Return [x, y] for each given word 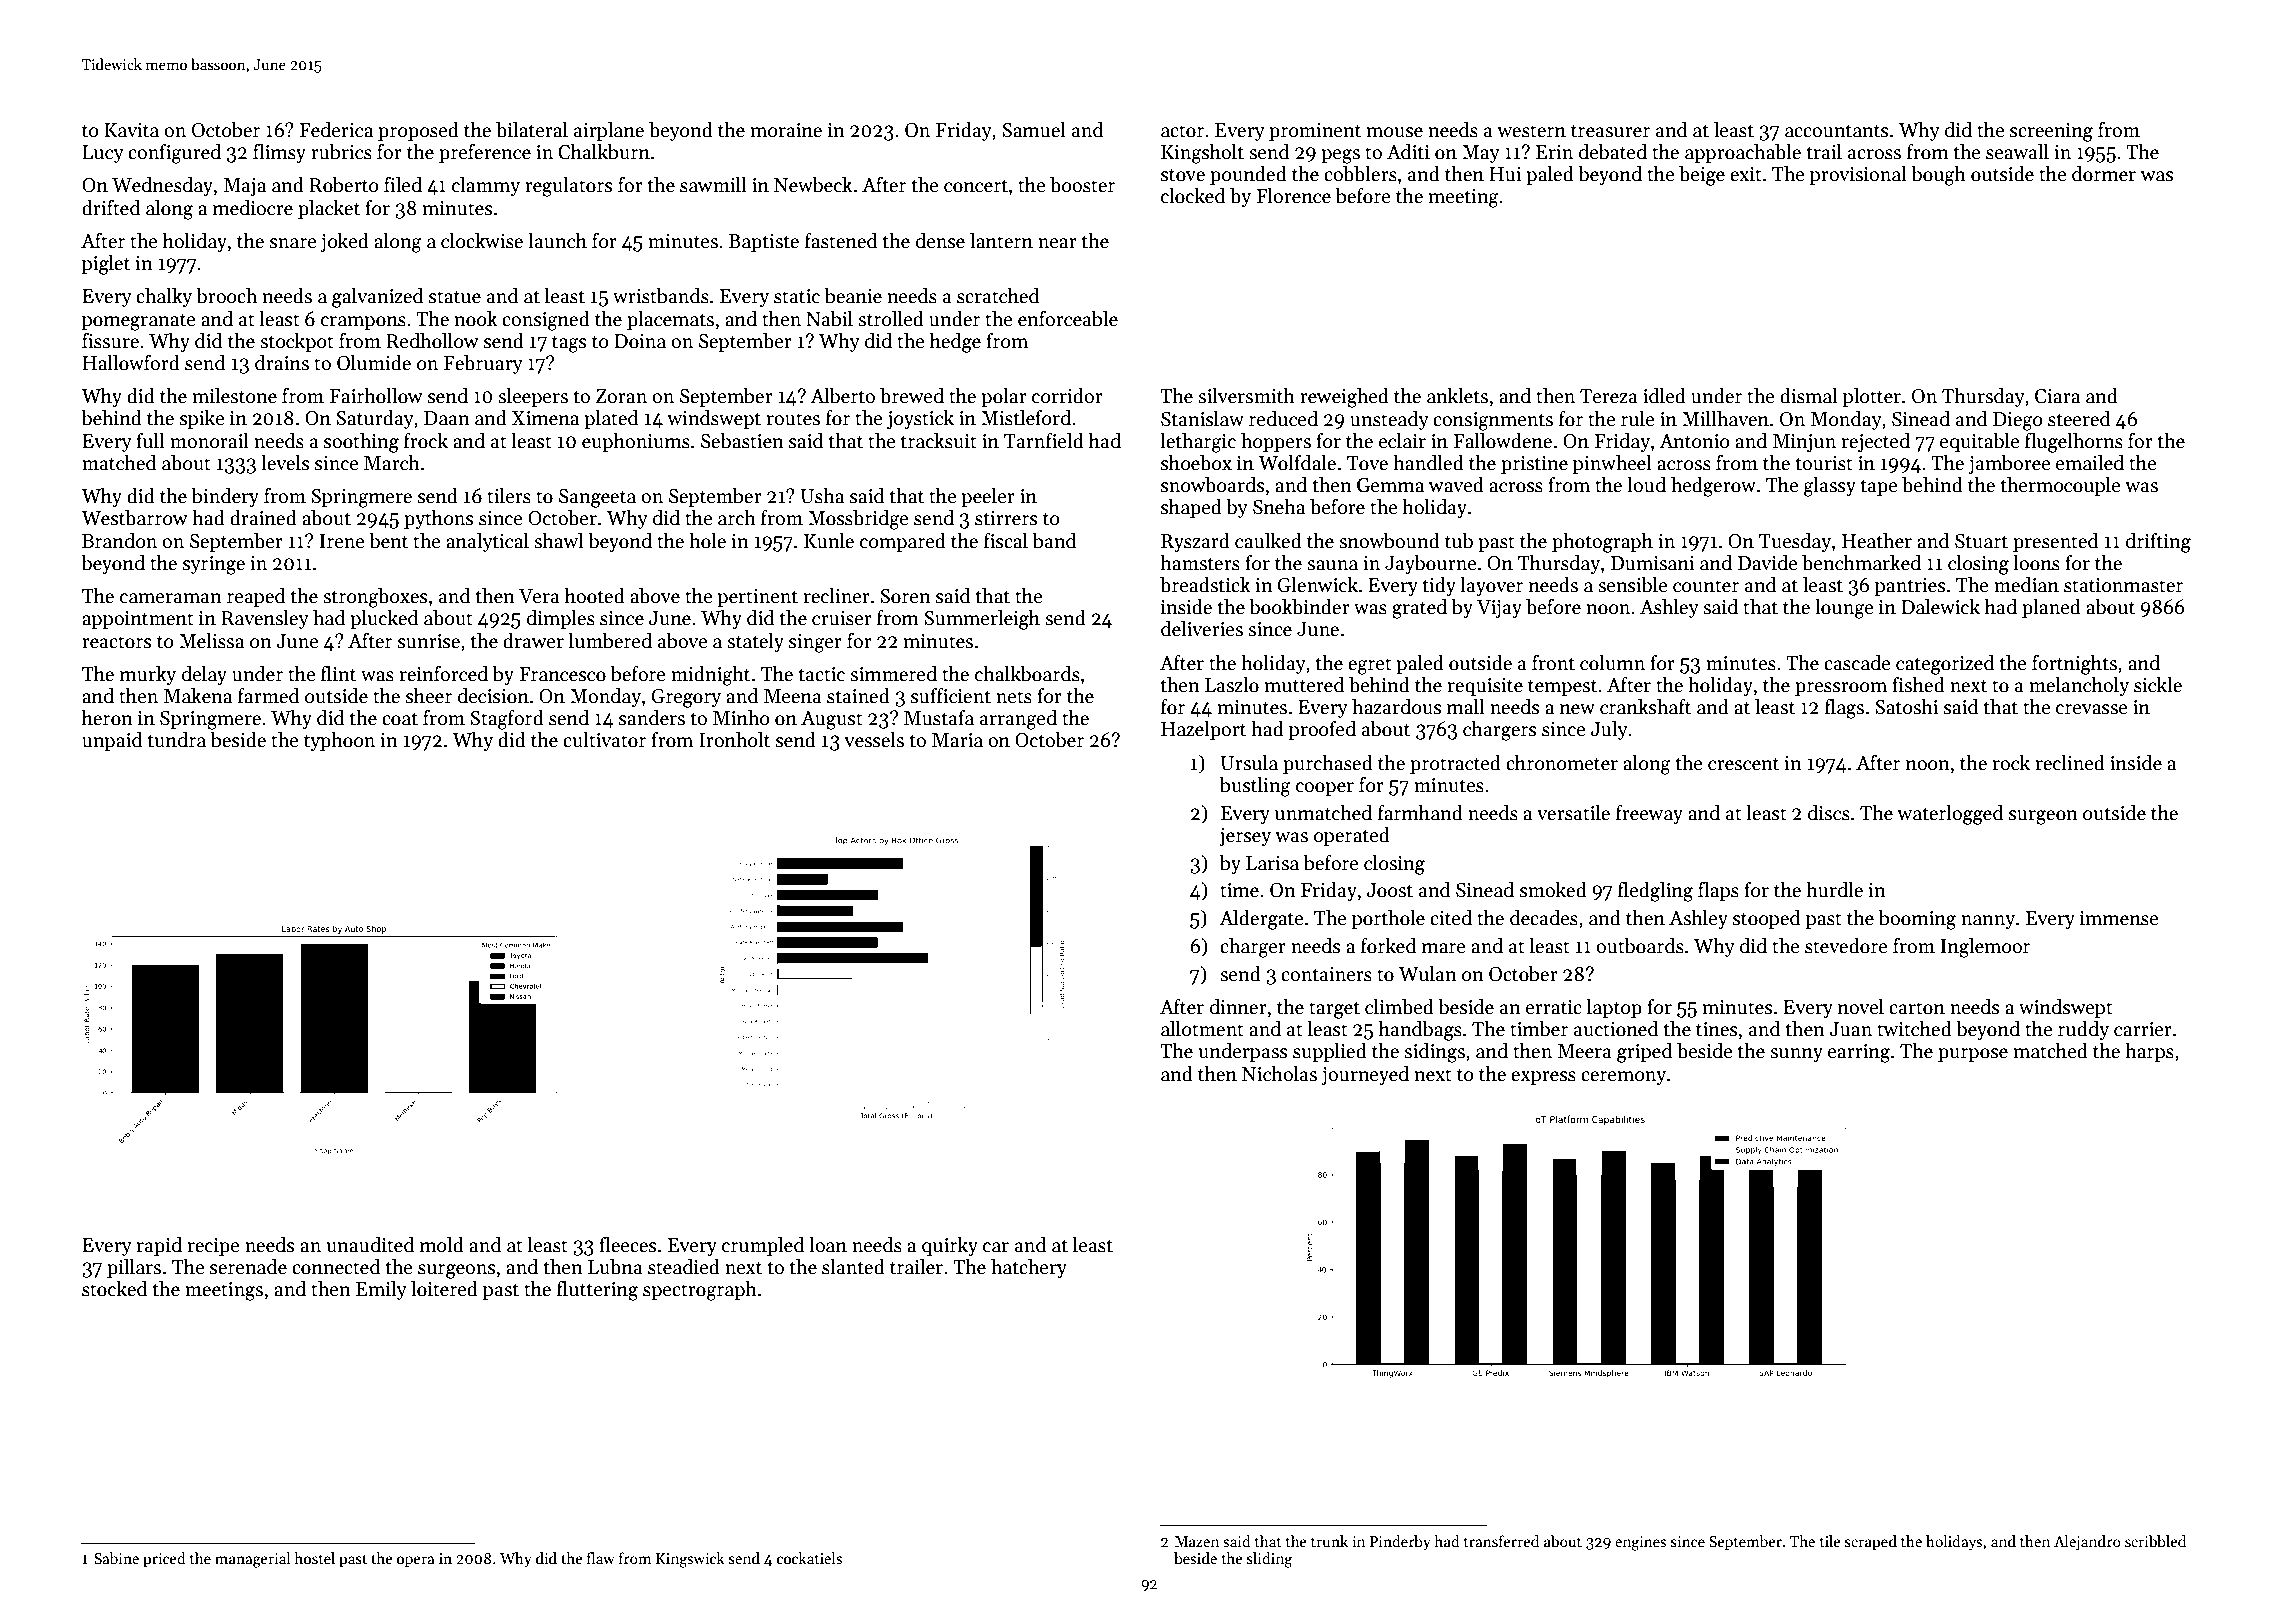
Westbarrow [134, 518]
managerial [252, 1560]
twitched [1914, 1029]
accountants [1836, 131]
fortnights [2074, 665]
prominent [1315, 132]
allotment [1202, 1029]
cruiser [842, 618]
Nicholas [1279, 1074]
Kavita [131, 130]
